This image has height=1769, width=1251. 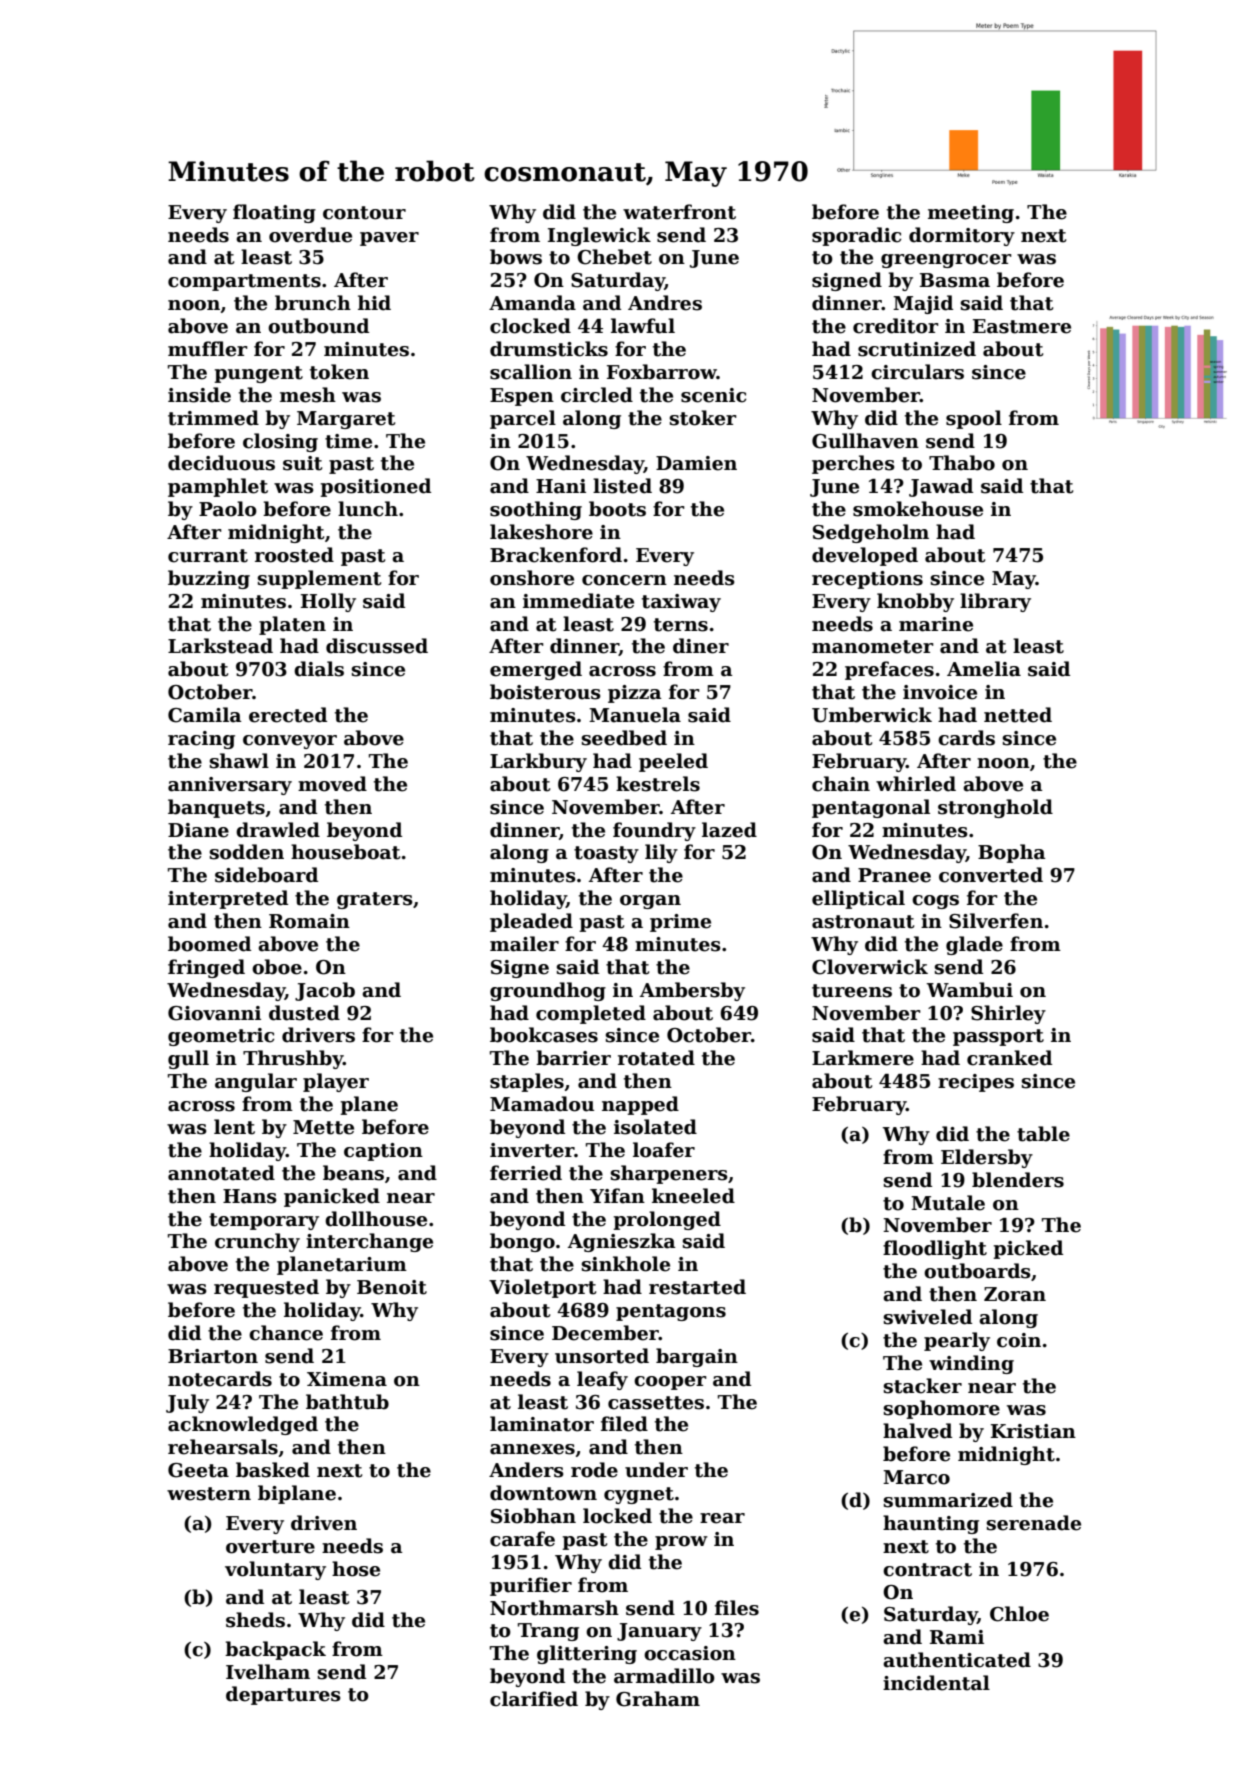 I want to click on rear, so click(x=722, y=1518).
